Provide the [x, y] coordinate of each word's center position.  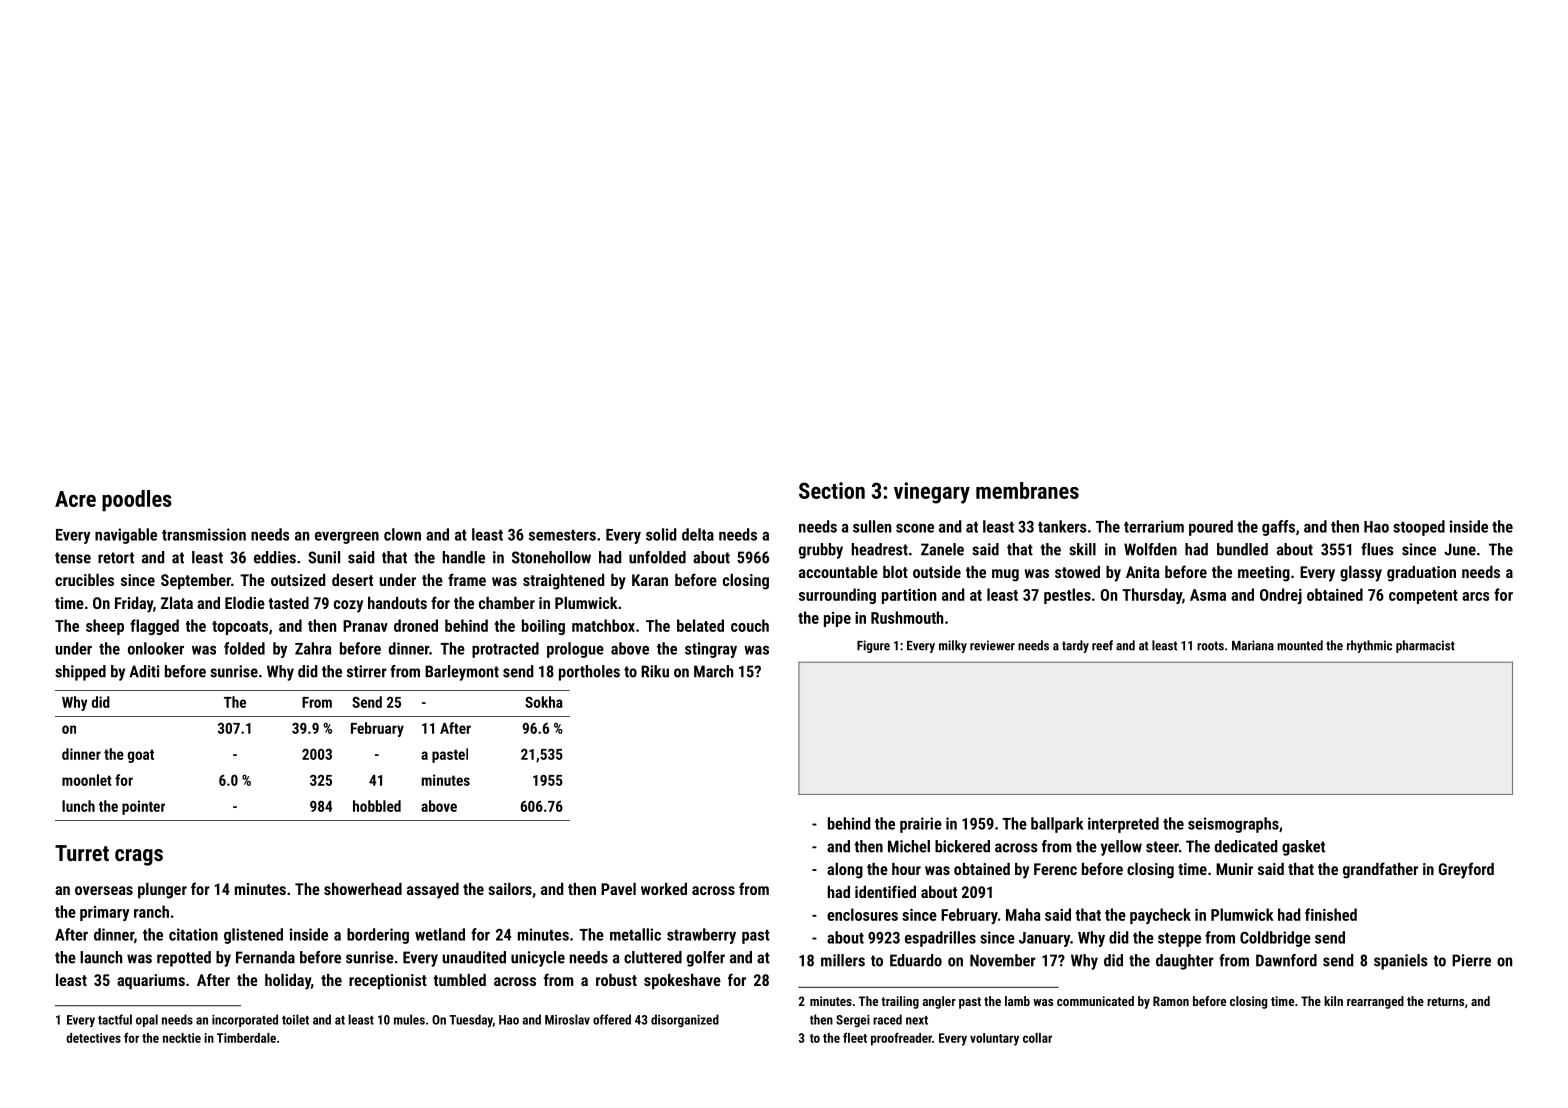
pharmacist [1425, 646]
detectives [93, 1038]
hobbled [377, 806]
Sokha [544, 702]
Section [832, 490]
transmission [204, 534]
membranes [1027, 490]
